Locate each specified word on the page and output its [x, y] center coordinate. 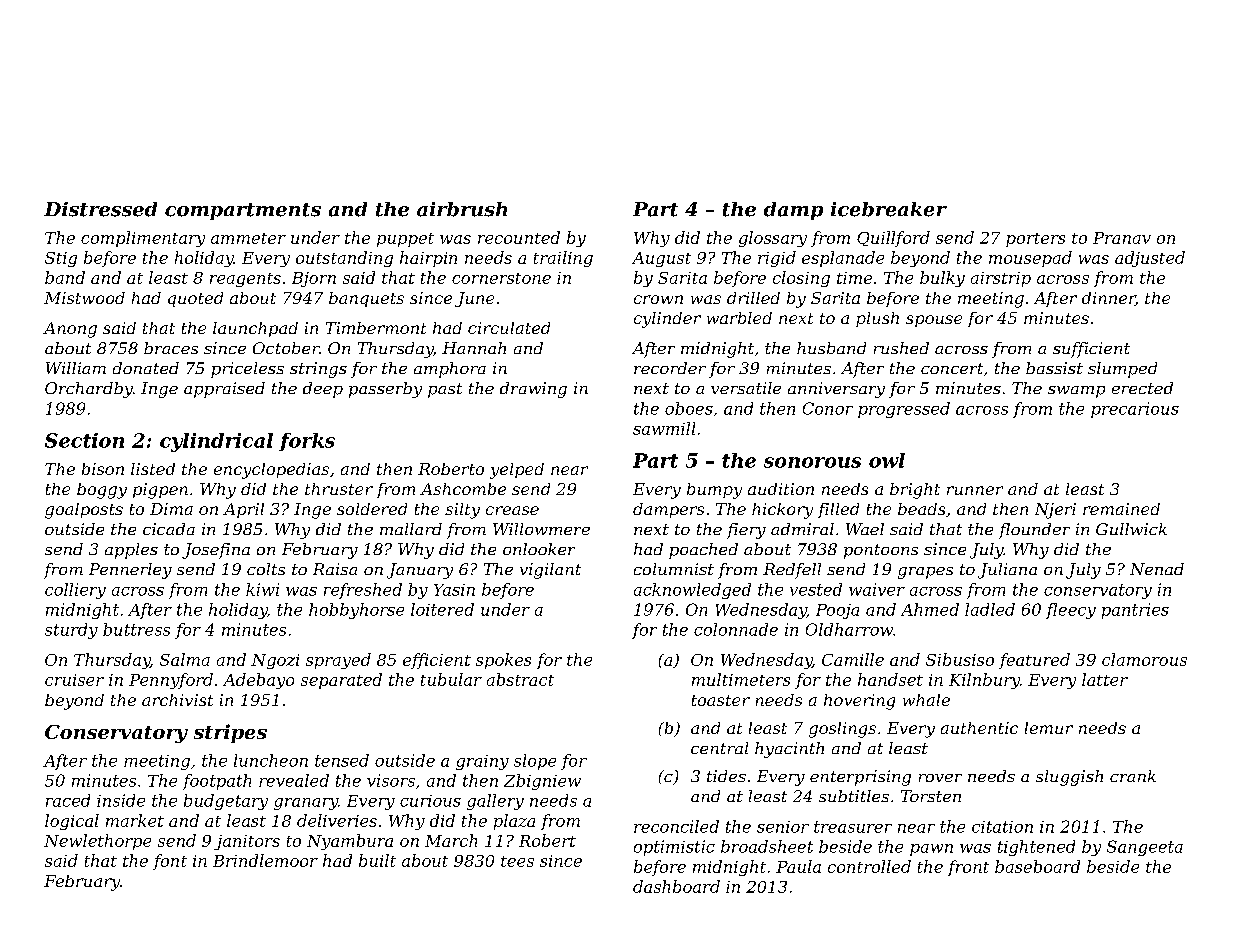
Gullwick [1131, 529]
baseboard [1037, 866]
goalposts [84, 511]
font [170, 862]
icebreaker [889, 209]
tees [517, 861]
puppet [405, 240]
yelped [517, 471]
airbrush [462, 209]
